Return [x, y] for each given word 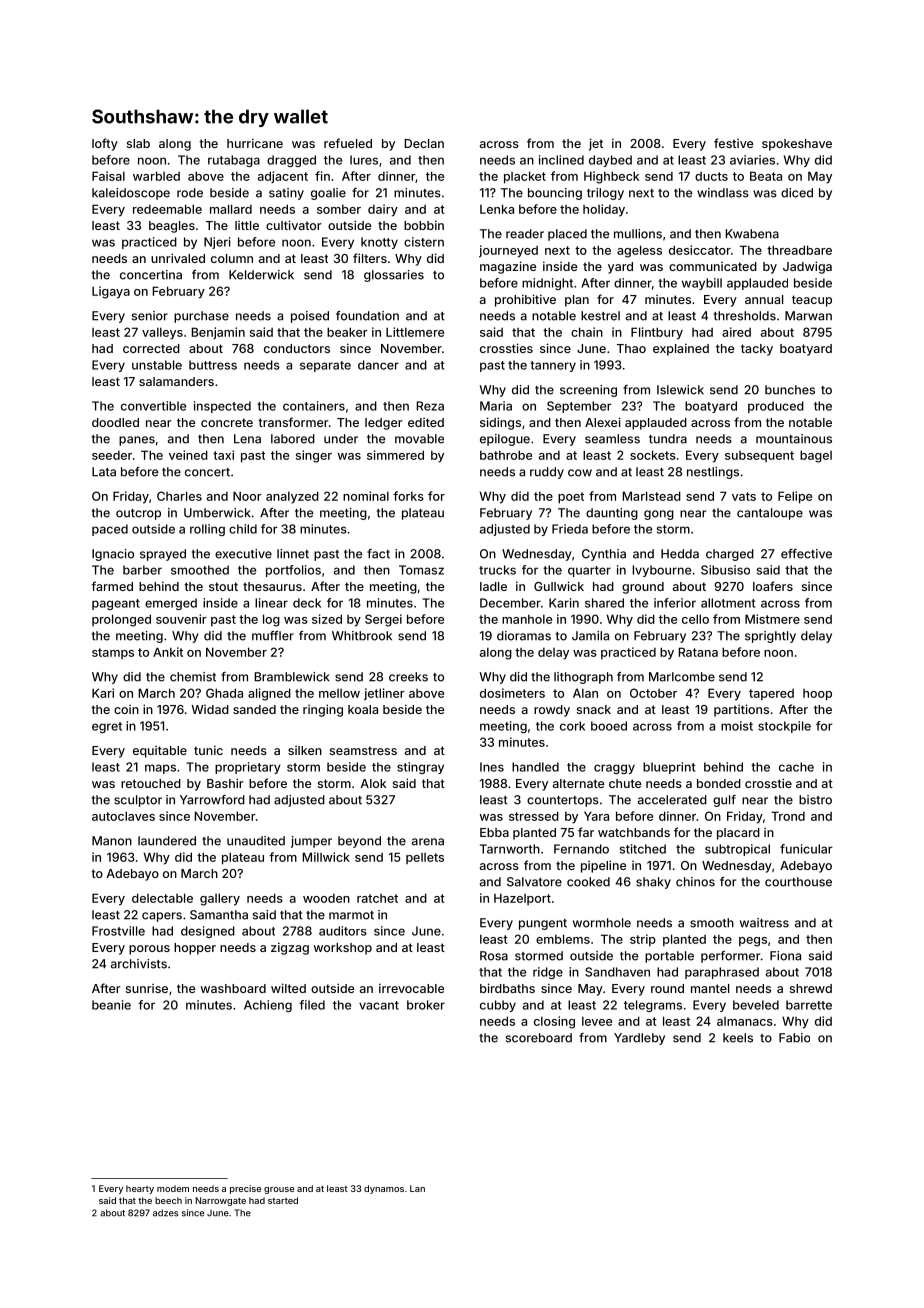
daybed [610, 161]
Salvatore [534, 882]
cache [796, 767]
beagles [172, 227]
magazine [508, 267]
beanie [111, 1005]
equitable [160, 752]
